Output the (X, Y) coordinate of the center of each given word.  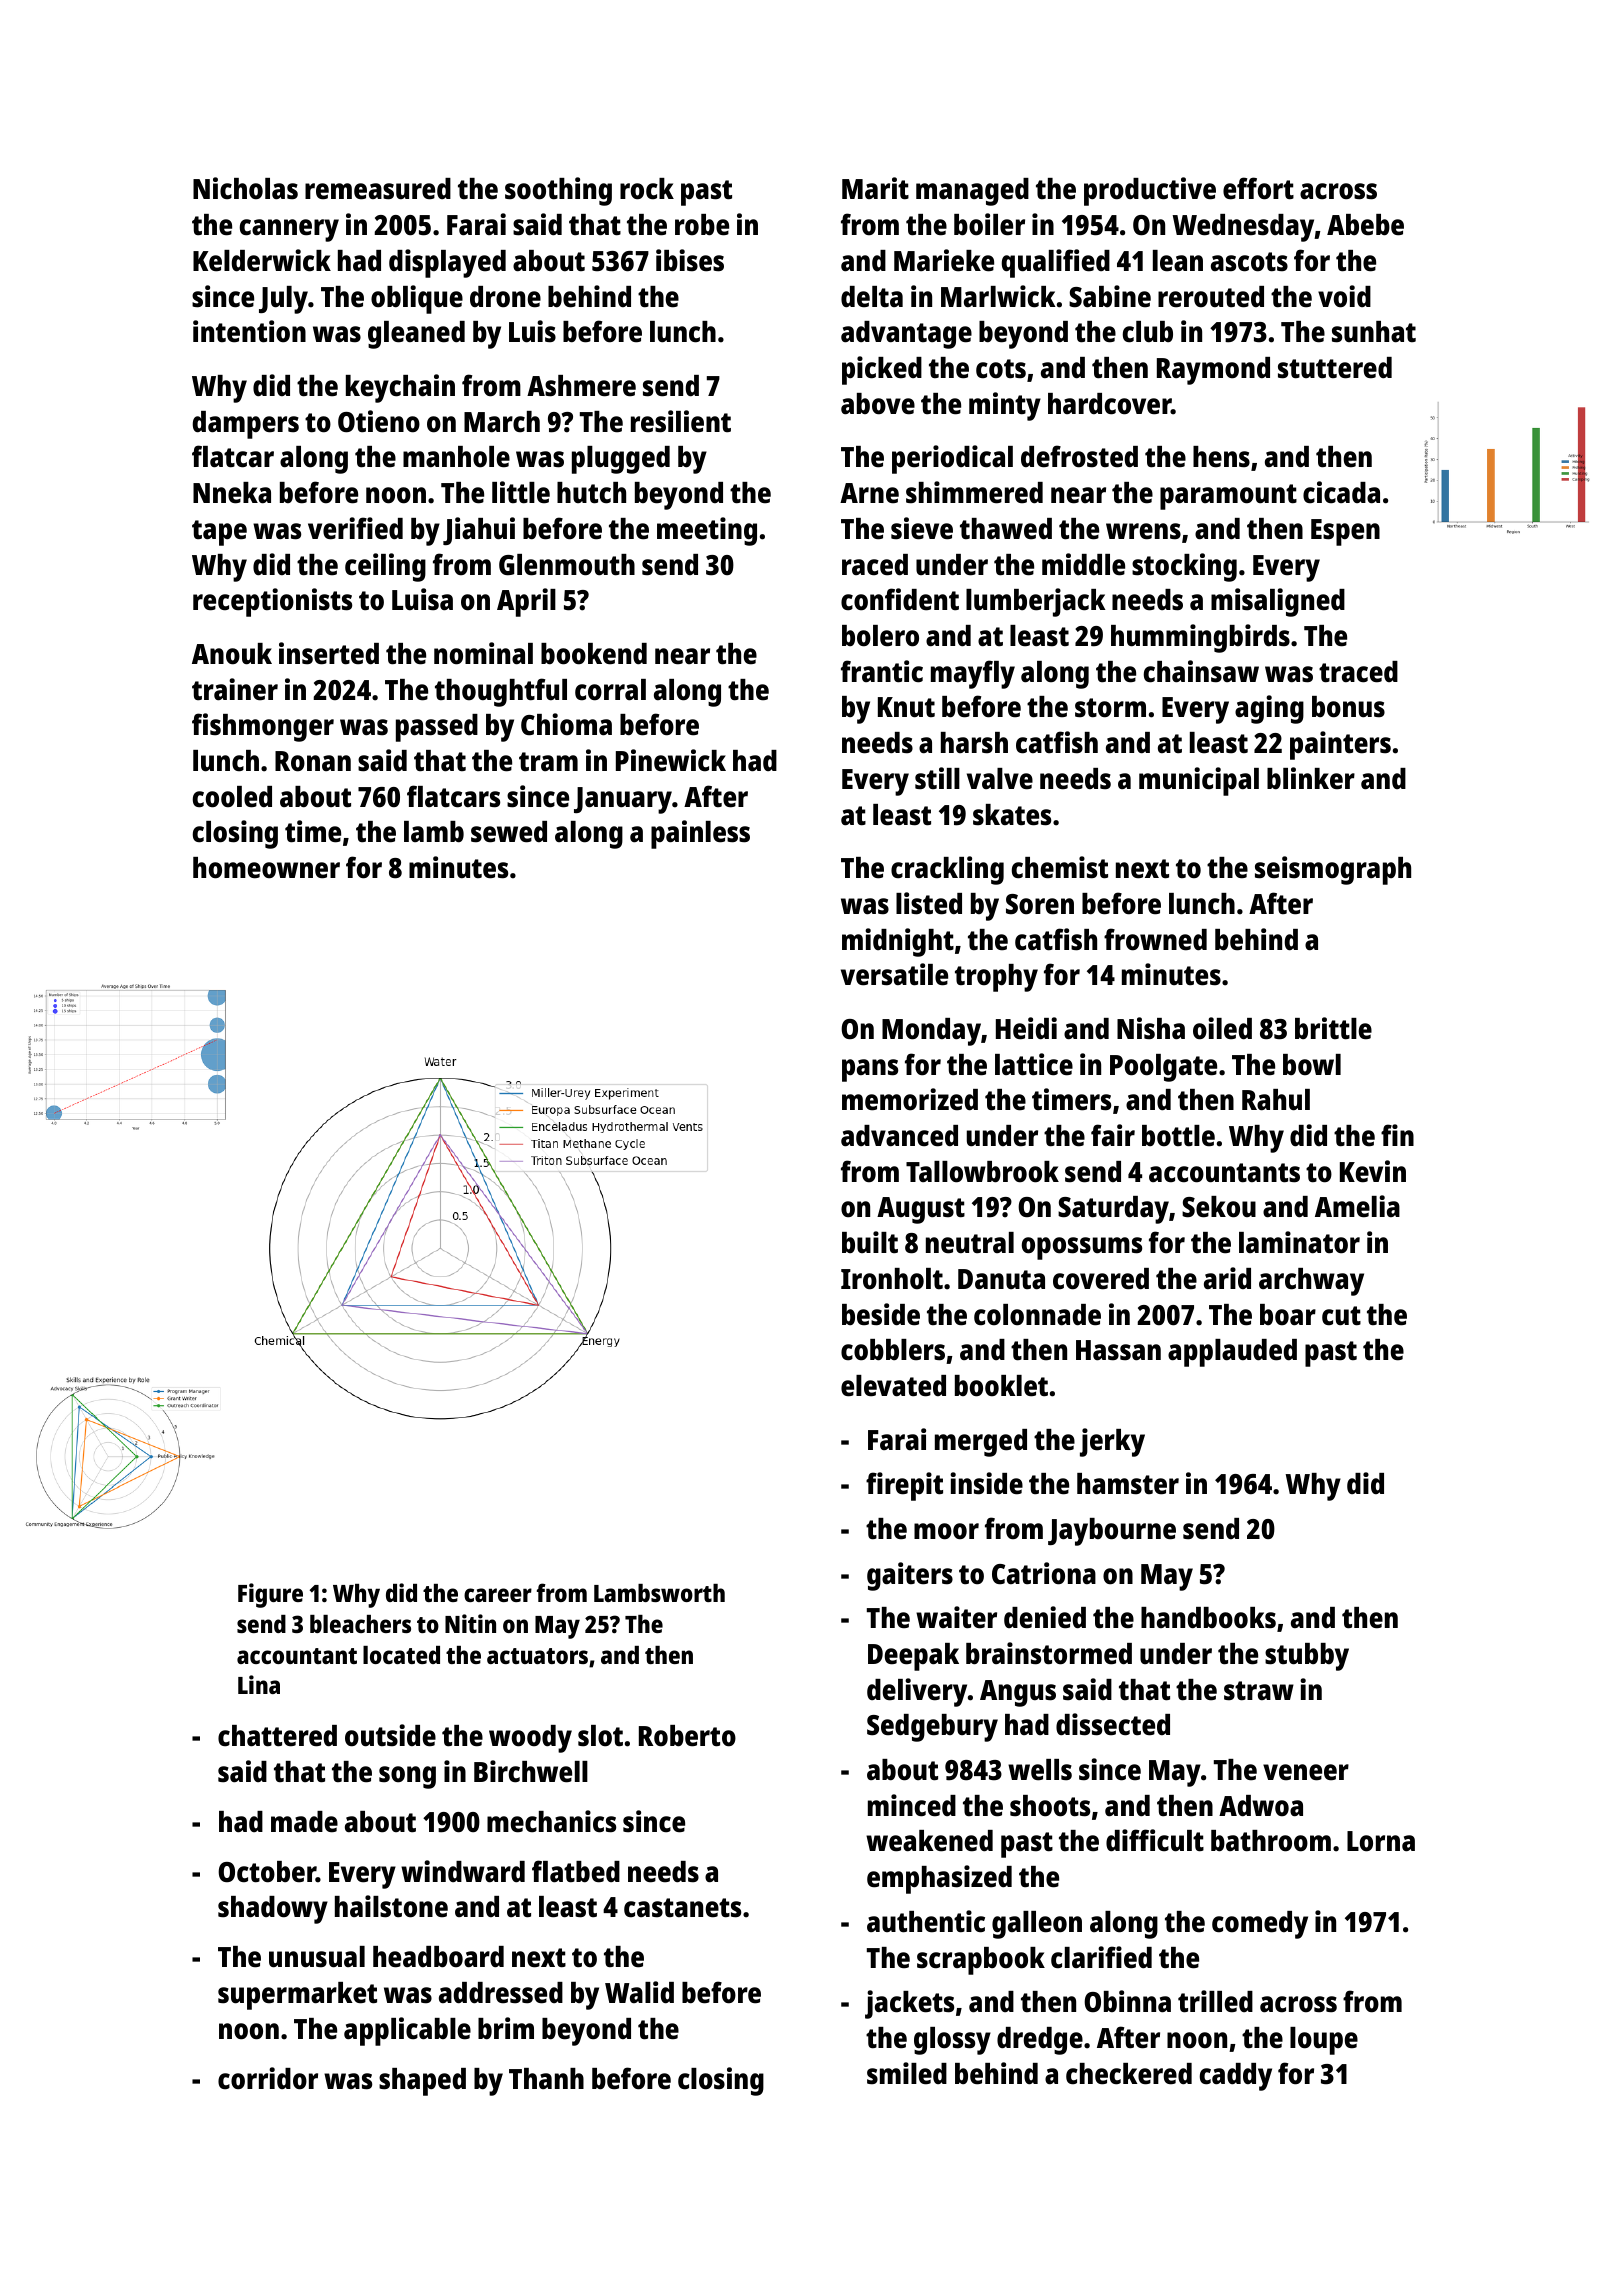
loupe (1324, 2041)
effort (1258, 188)
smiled (907, 2073)
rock (647, 189)
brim (506, 2028)
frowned (1155, 939)
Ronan (313, 761)
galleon (1037, 1925)
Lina (259, 1684)
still (937, 778)
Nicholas (245, 188)
